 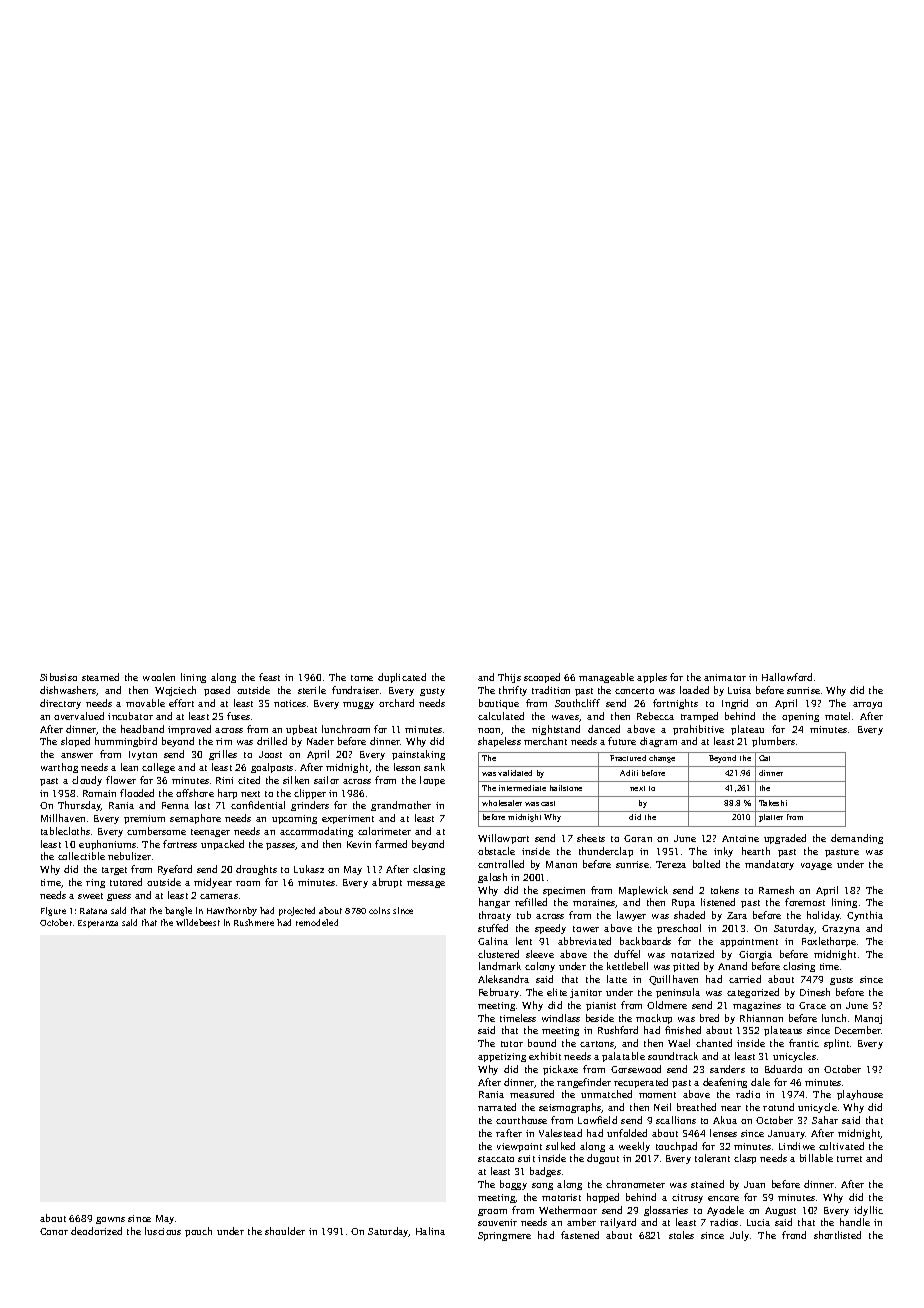 I want to click on Rupa, so click(x=683, y=903).
